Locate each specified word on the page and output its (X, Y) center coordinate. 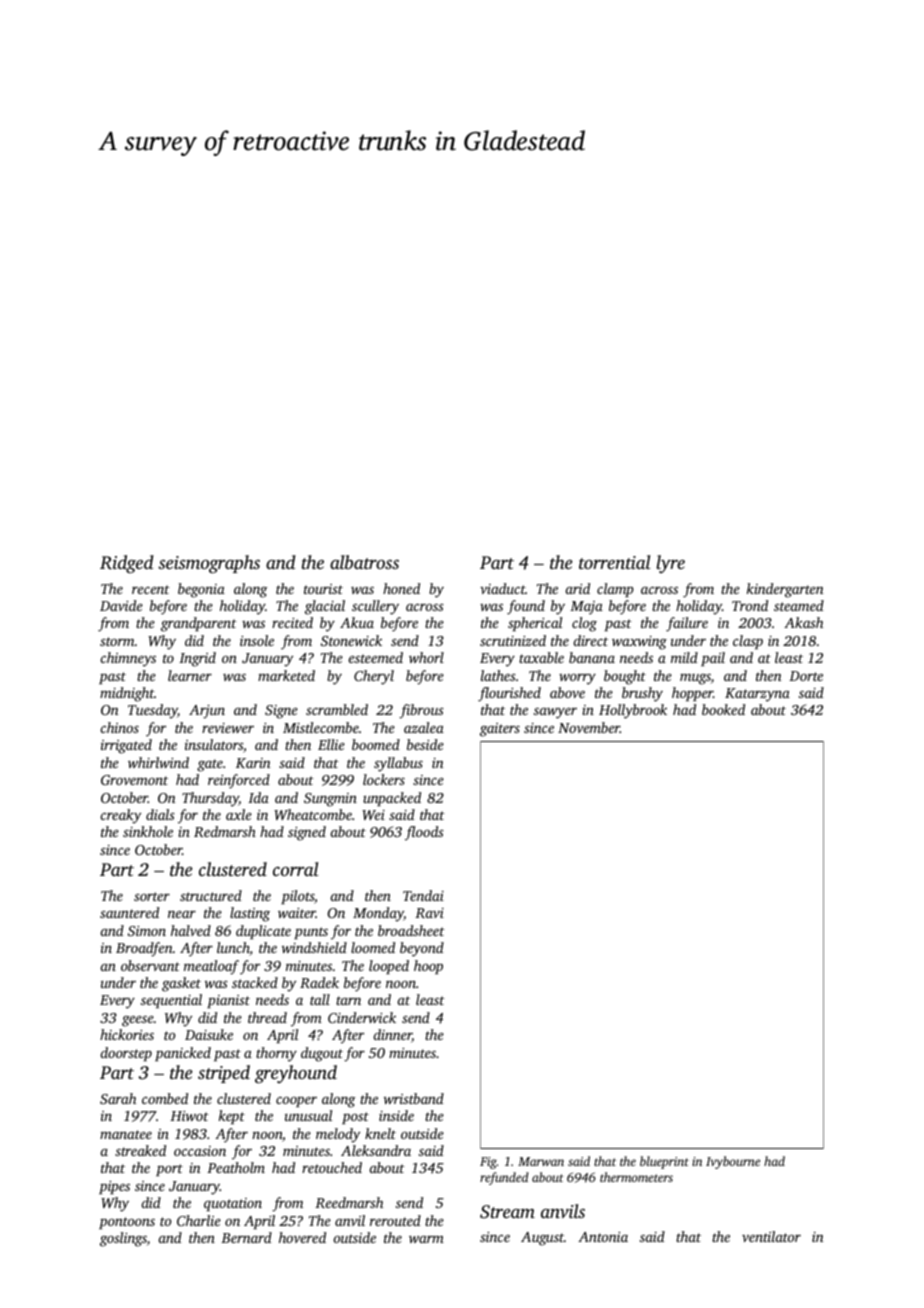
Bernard (246, 1237)
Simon (147, 931)
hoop (428, 967)
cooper (296, 1101)
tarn (348, 1000)
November (589, 727)
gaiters (500, 730)
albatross (364, 562)
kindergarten (785, 590)
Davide (121, 605)
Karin (253, 763)
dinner (392, 1036)
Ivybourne (733, 1162)
